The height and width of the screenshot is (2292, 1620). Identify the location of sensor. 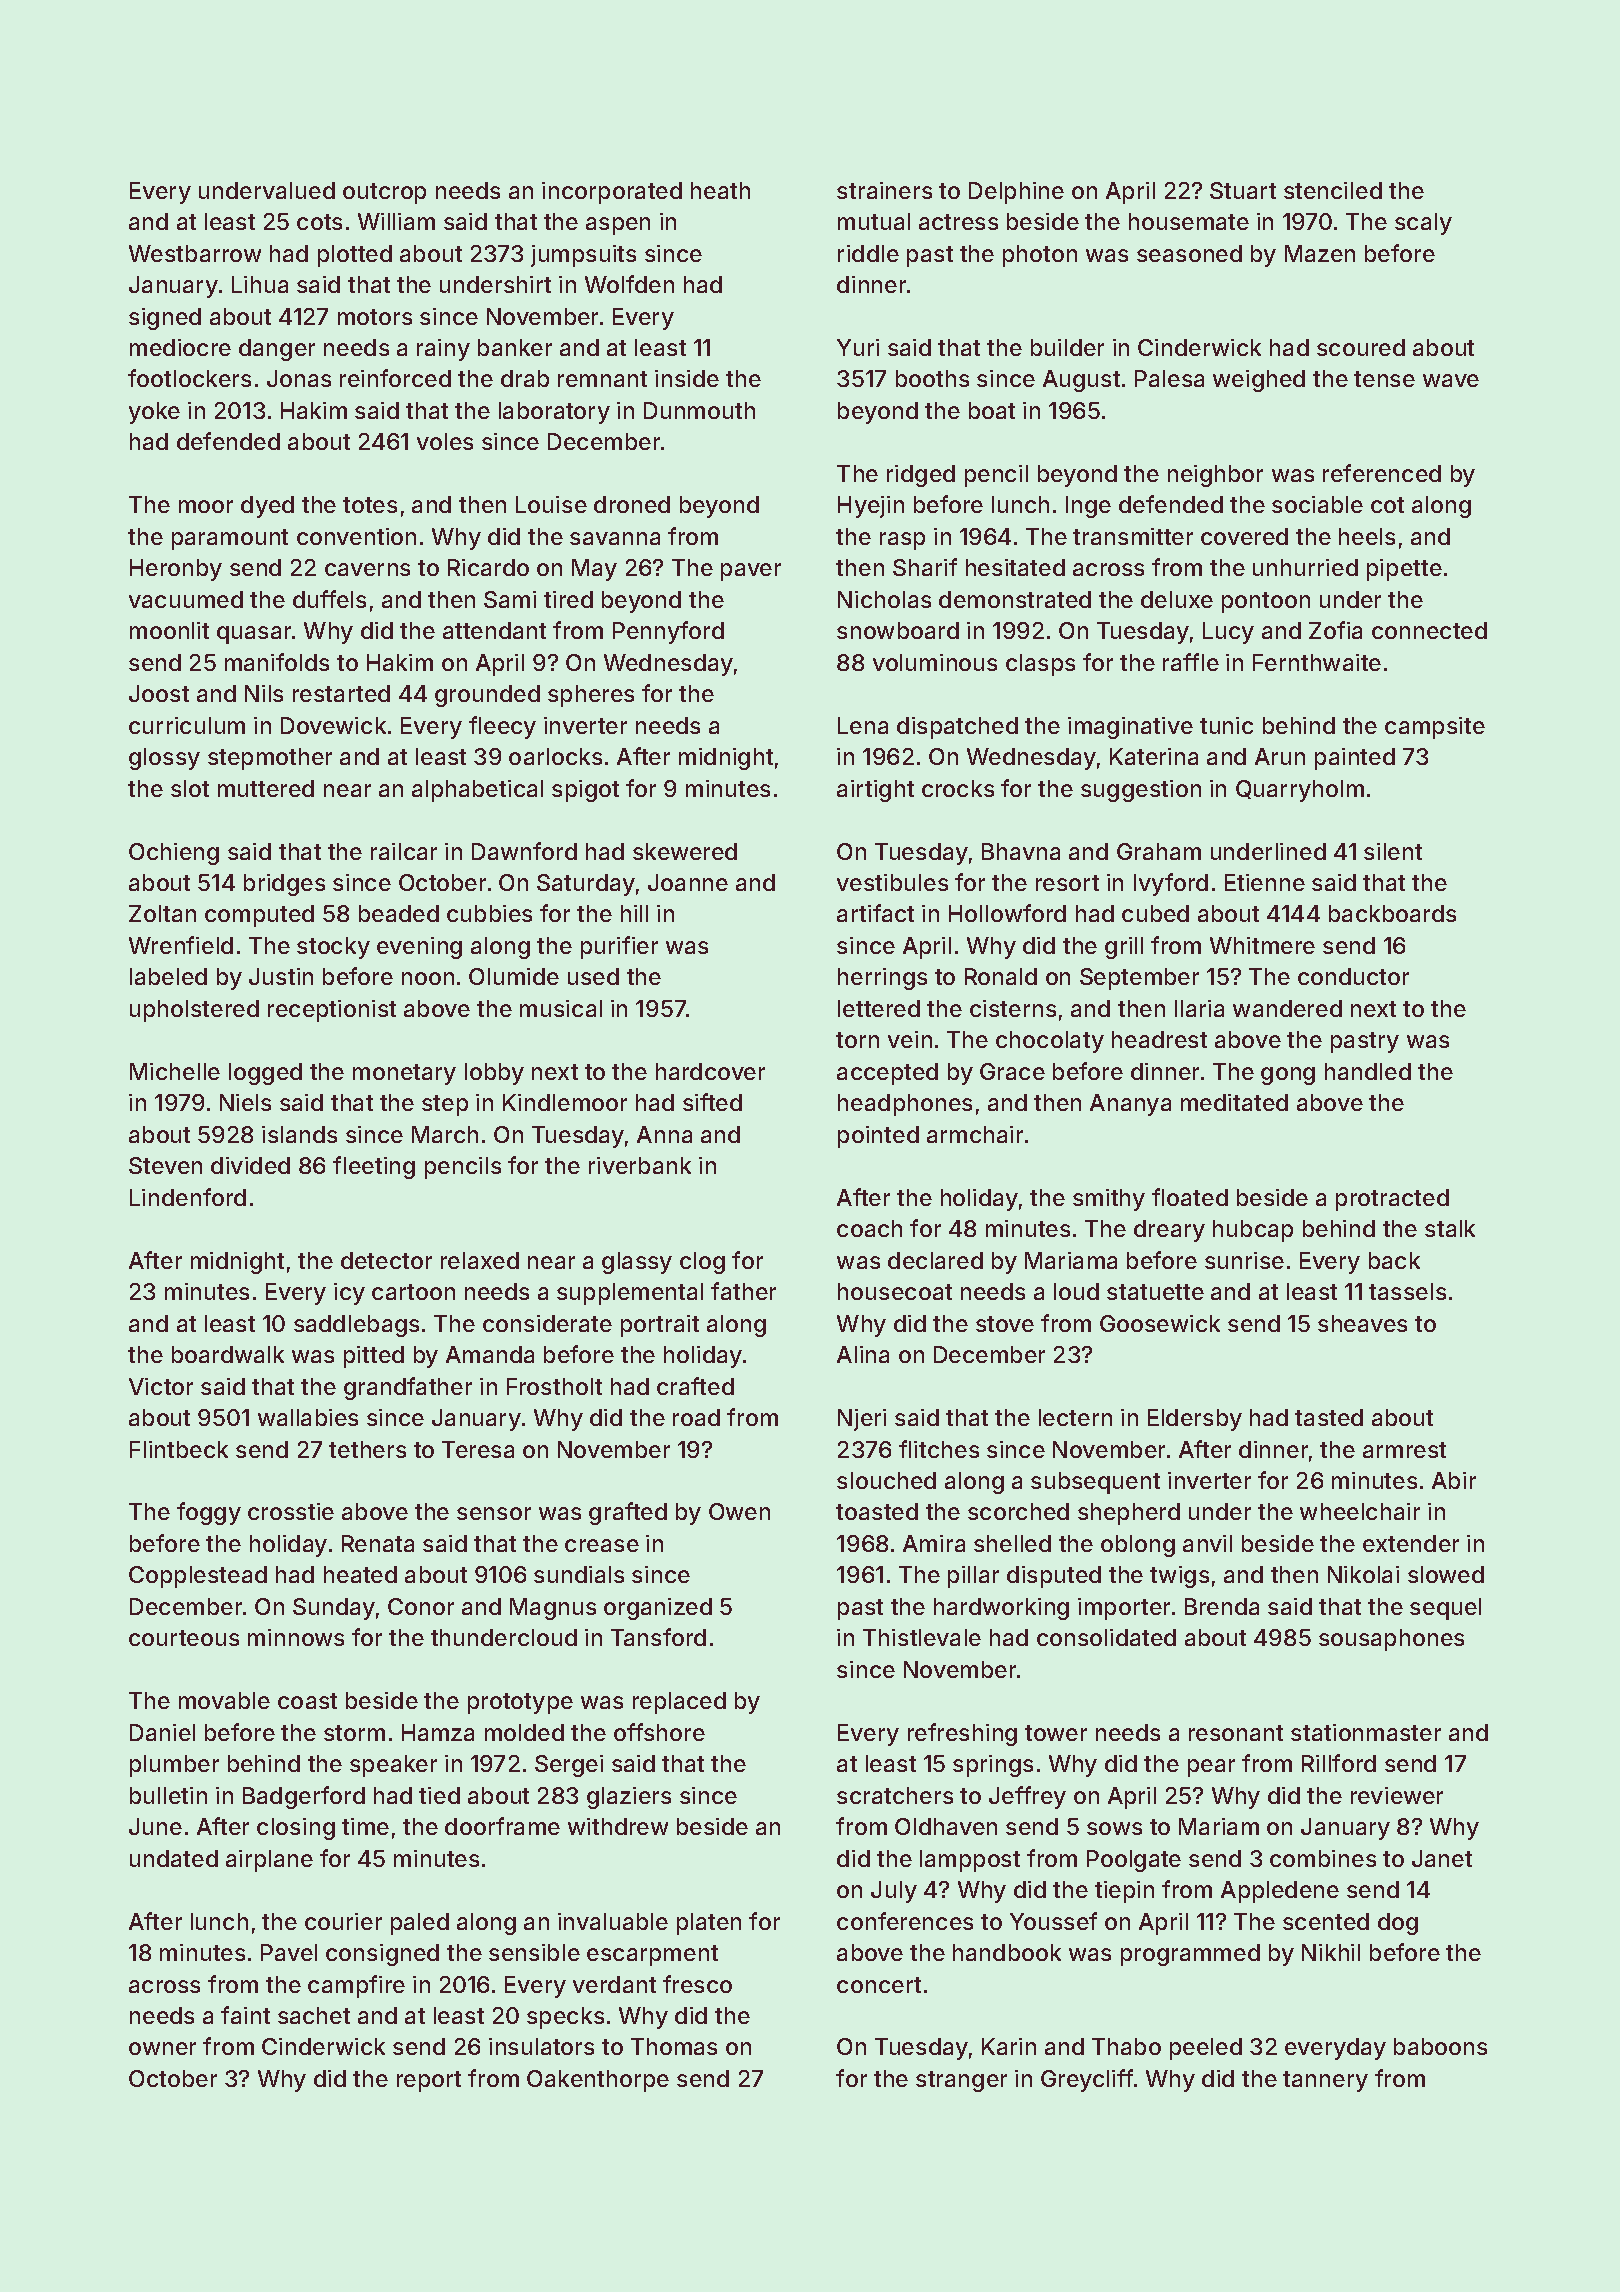
(494, 1513).
